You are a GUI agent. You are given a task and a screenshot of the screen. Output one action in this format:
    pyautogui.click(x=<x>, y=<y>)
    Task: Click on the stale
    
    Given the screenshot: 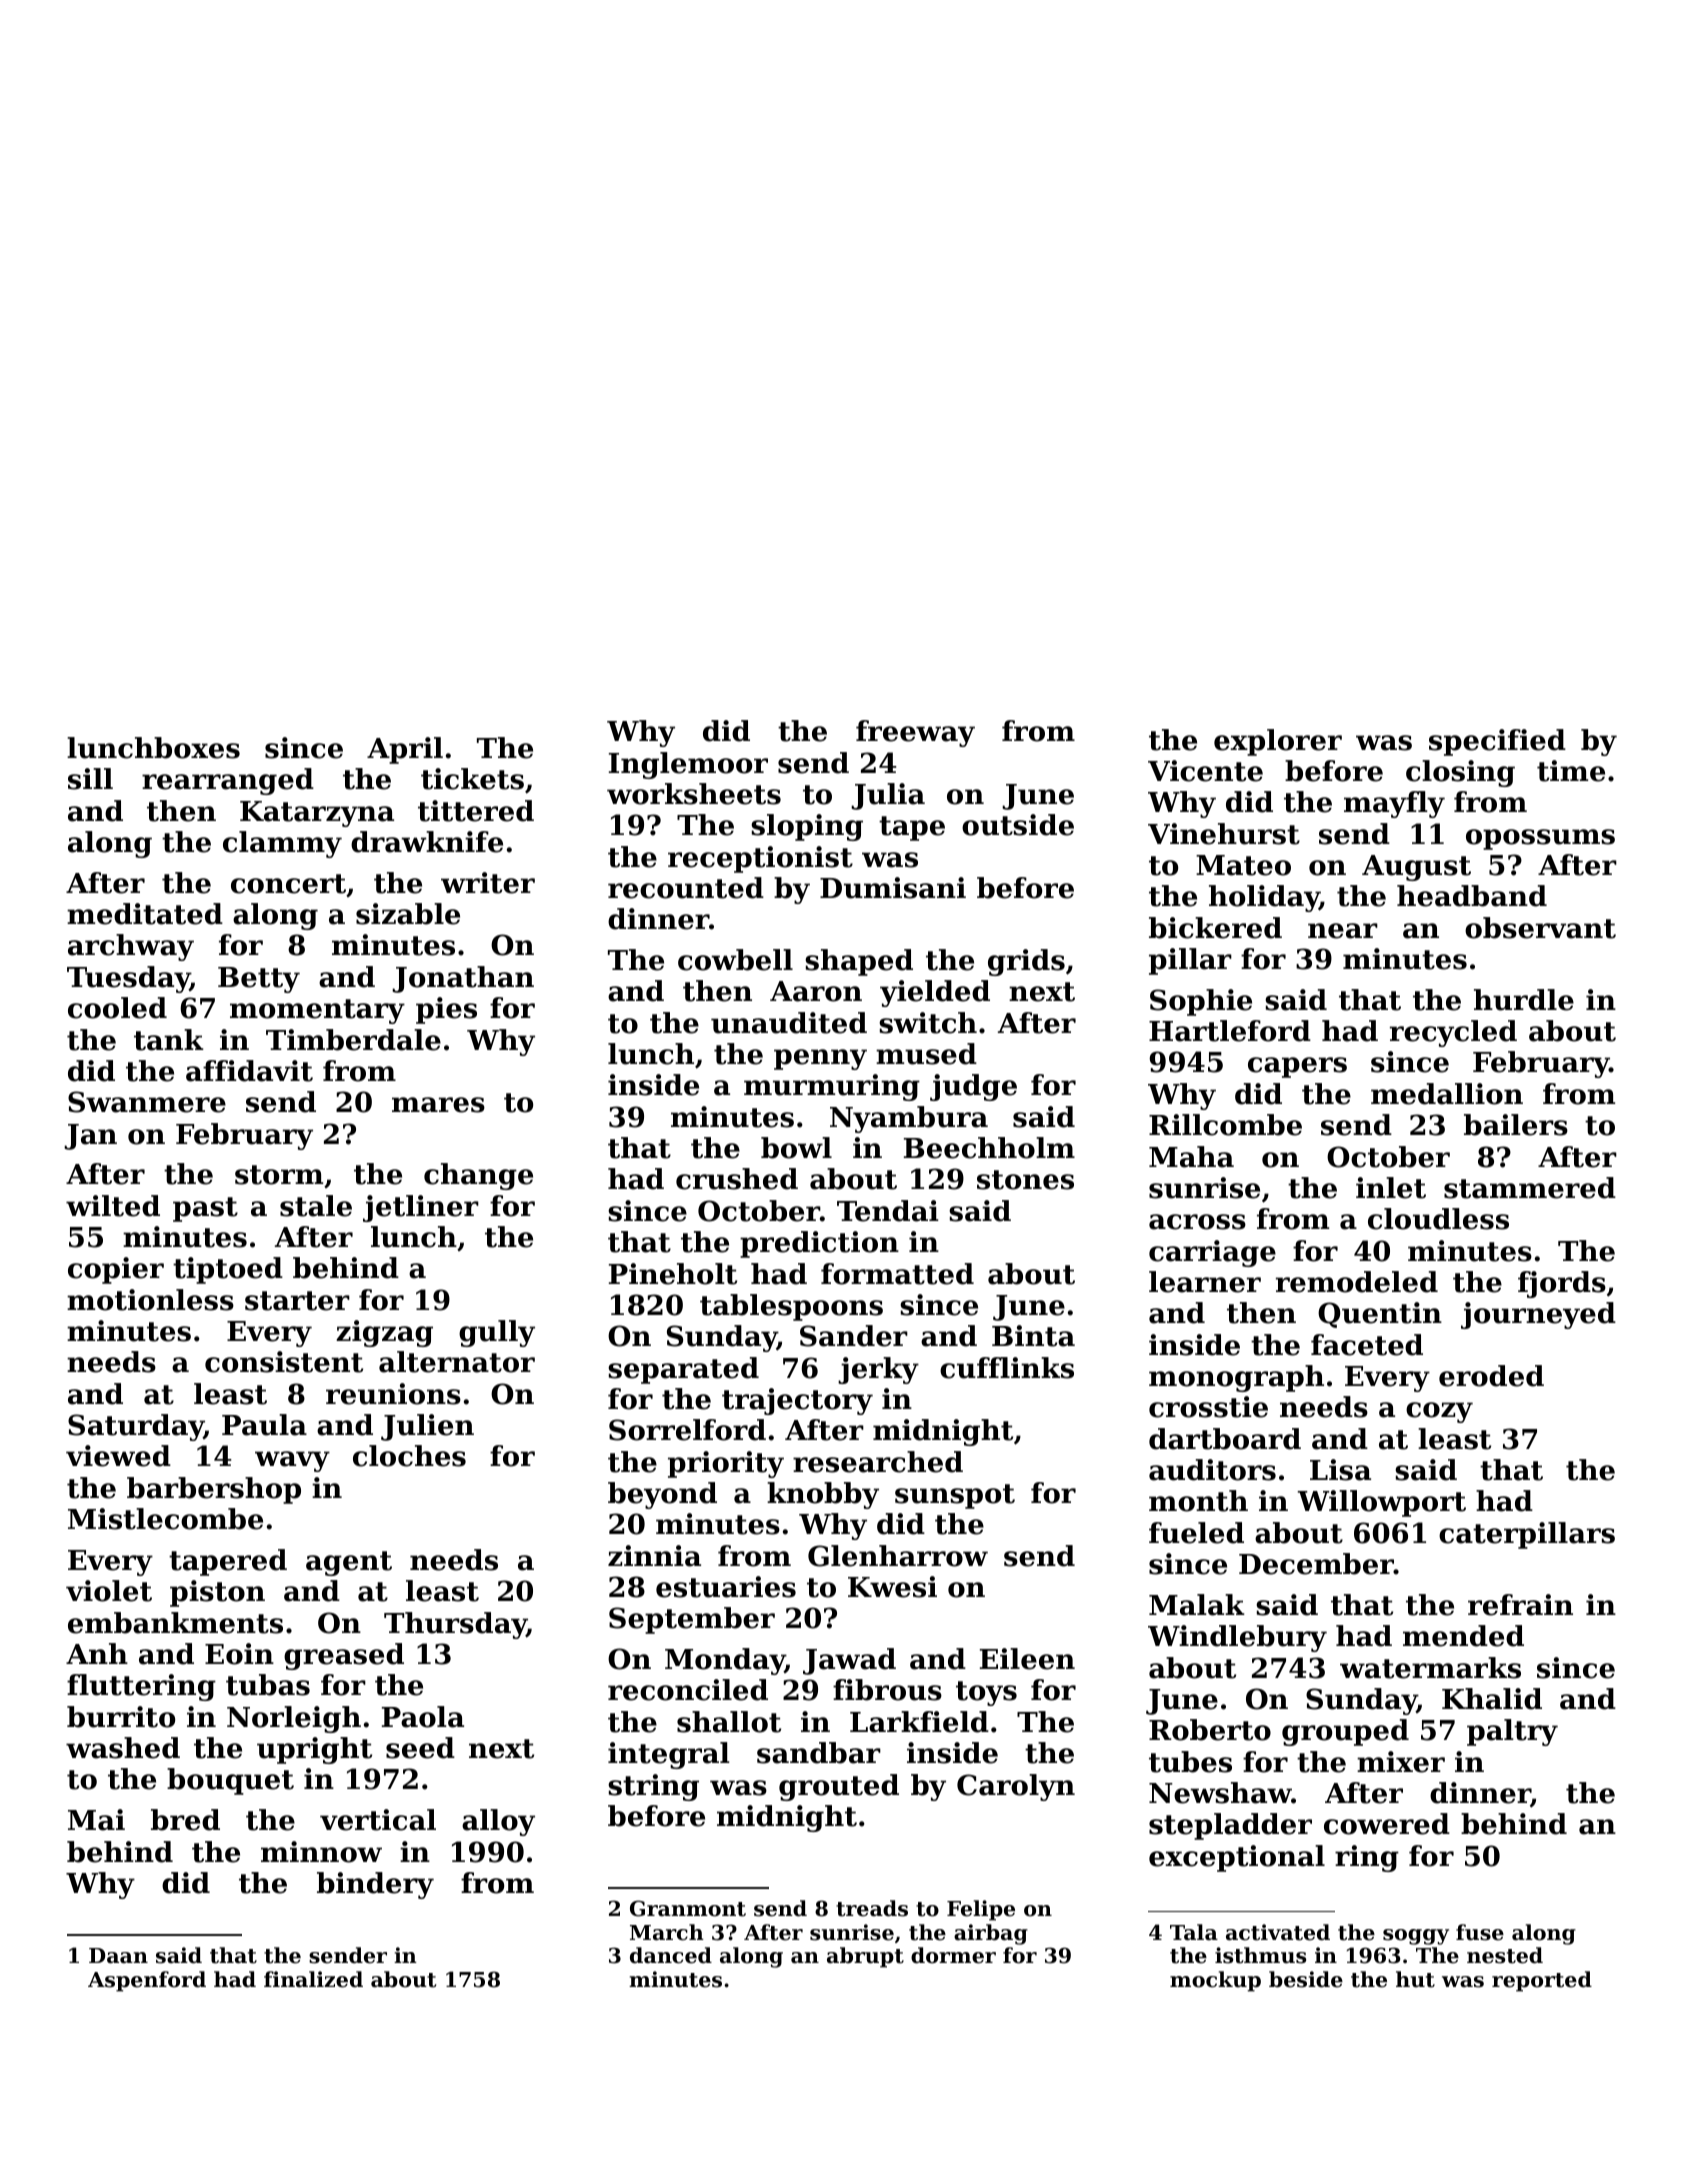 What is the action you would take?
    pyautogui.click(x=316, y=1206)
